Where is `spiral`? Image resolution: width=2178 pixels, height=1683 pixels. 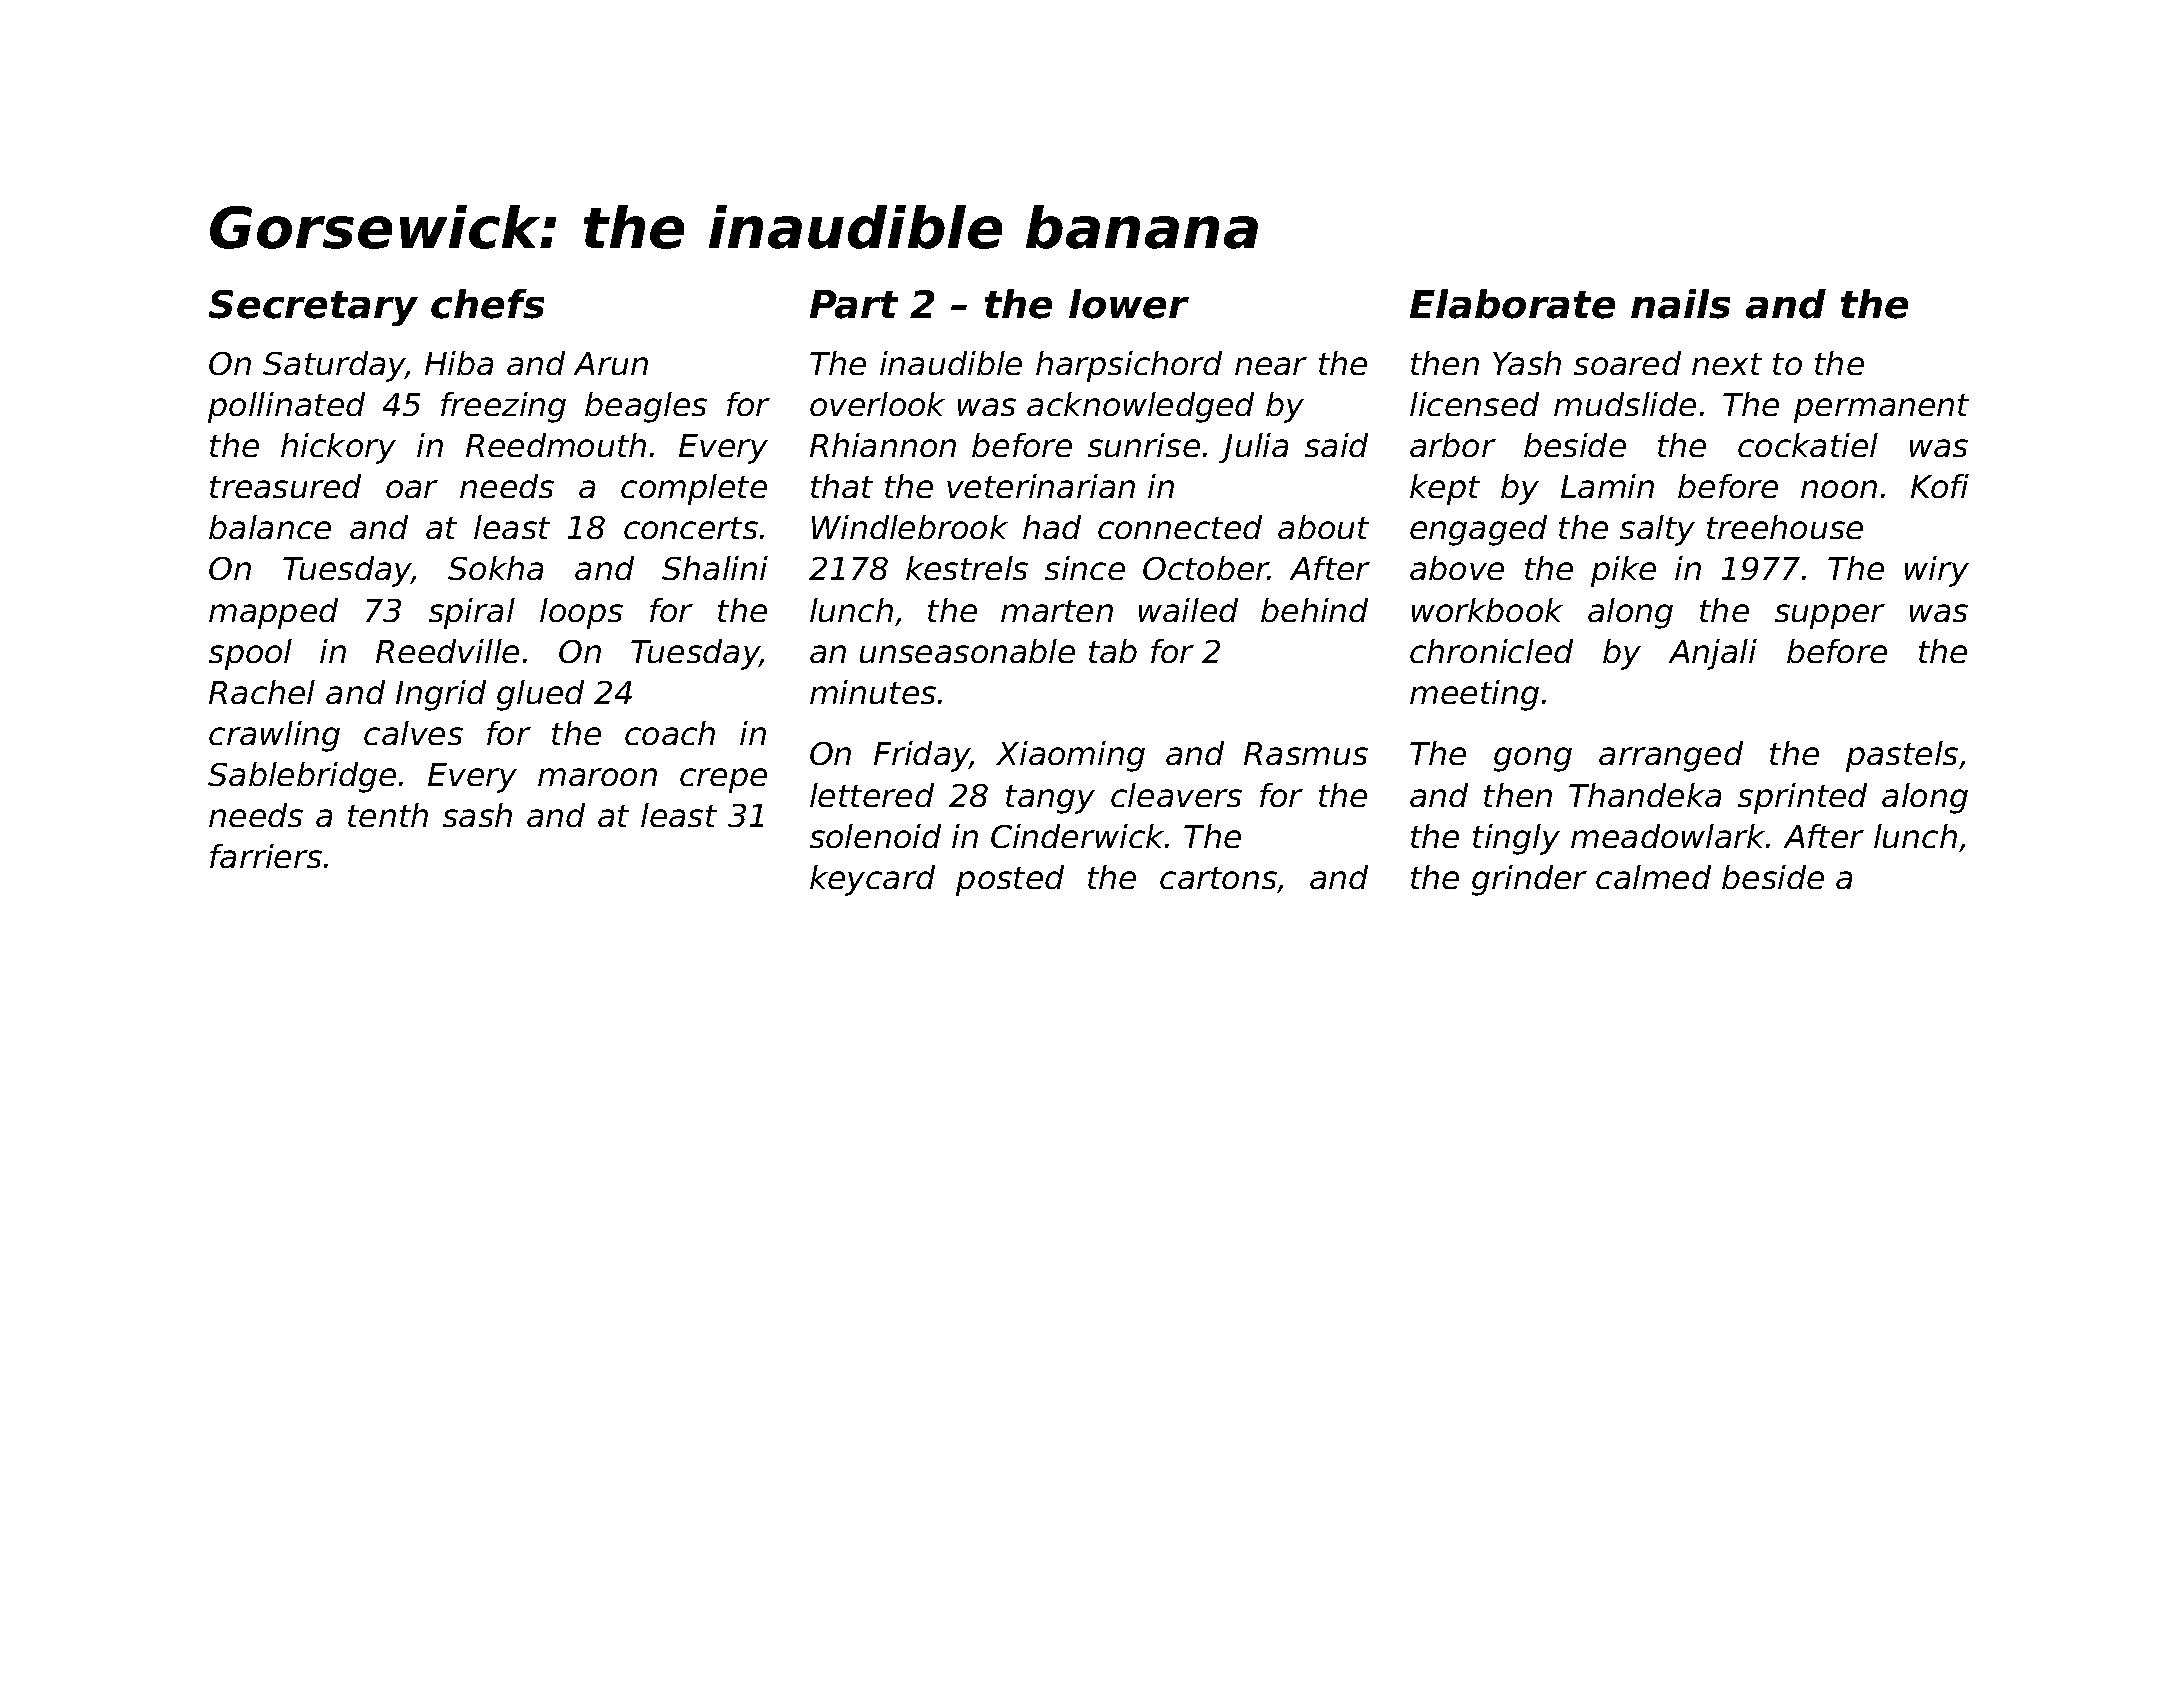
spiral is located at coordinates (472, 613).
